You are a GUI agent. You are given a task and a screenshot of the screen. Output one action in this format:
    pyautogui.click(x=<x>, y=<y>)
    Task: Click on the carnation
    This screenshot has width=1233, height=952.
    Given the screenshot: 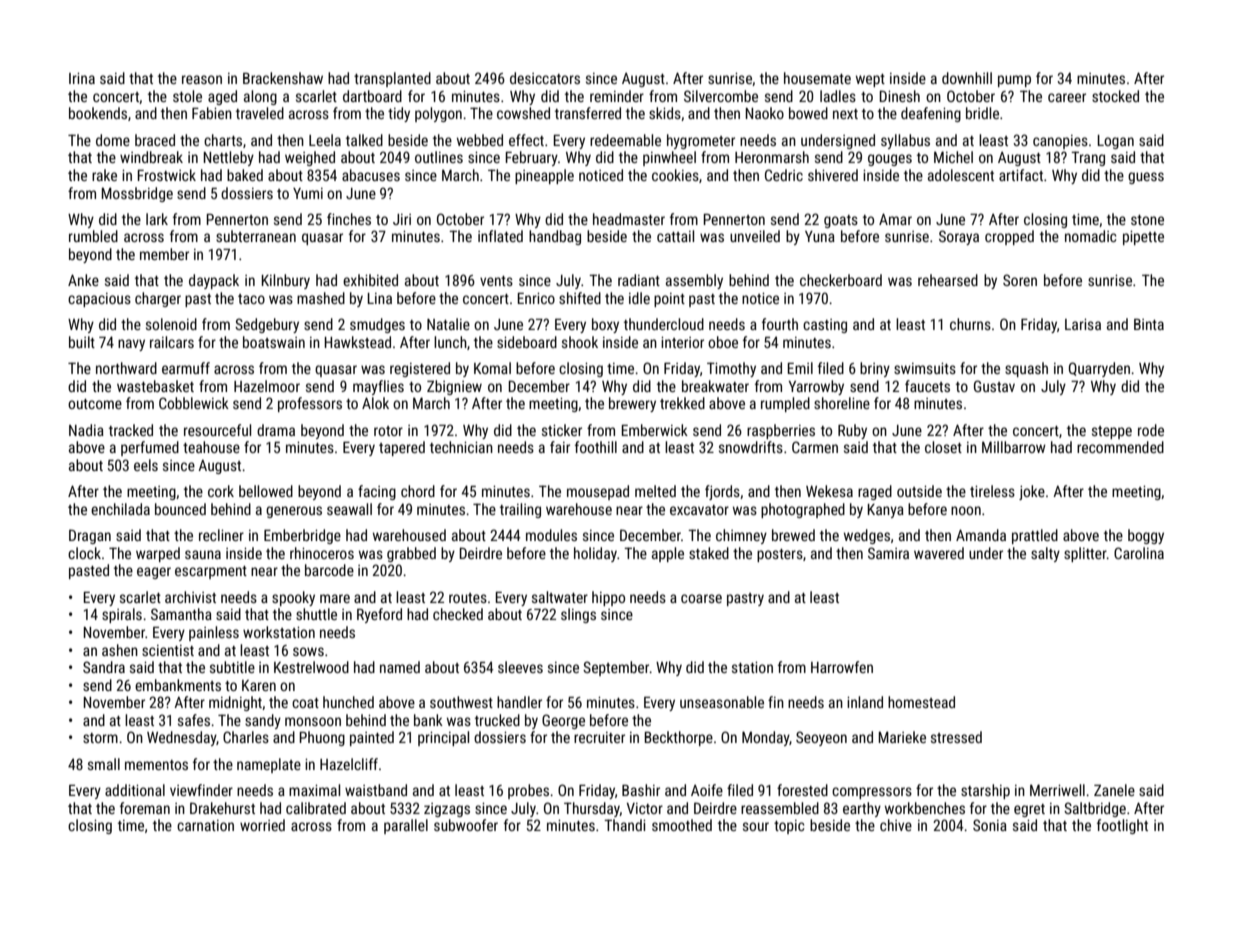 What is the action you would take?
    pyautogui.click(x=205, y=825)
